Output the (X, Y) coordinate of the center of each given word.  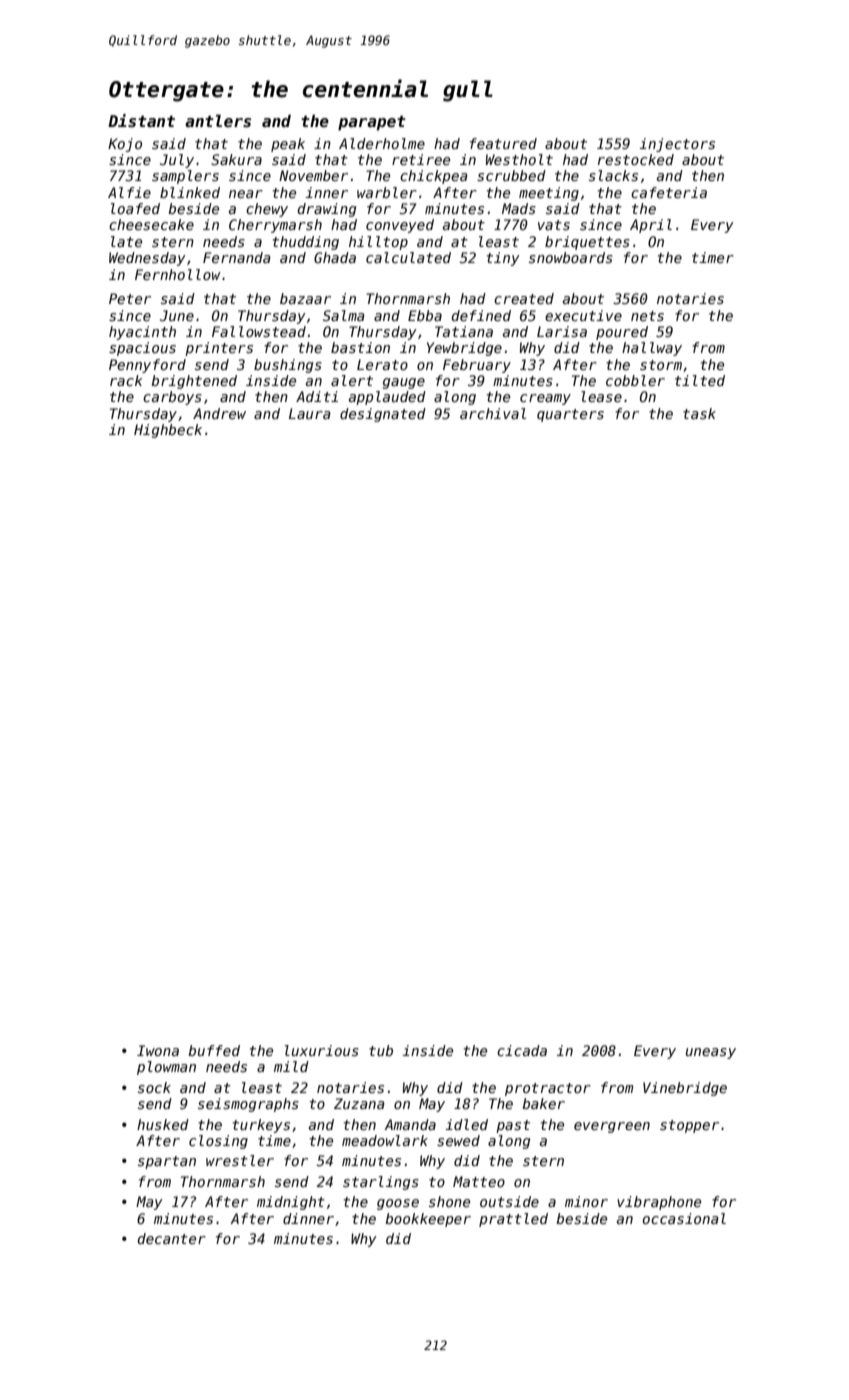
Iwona (158, 1050)
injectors (677, 145)
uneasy (711, 1053)
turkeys (261, 1126)
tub (381, 1050)
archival (493, 413)
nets (647, 316)
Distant (141, 121)
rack (126, 380)
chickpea (434, 177)
